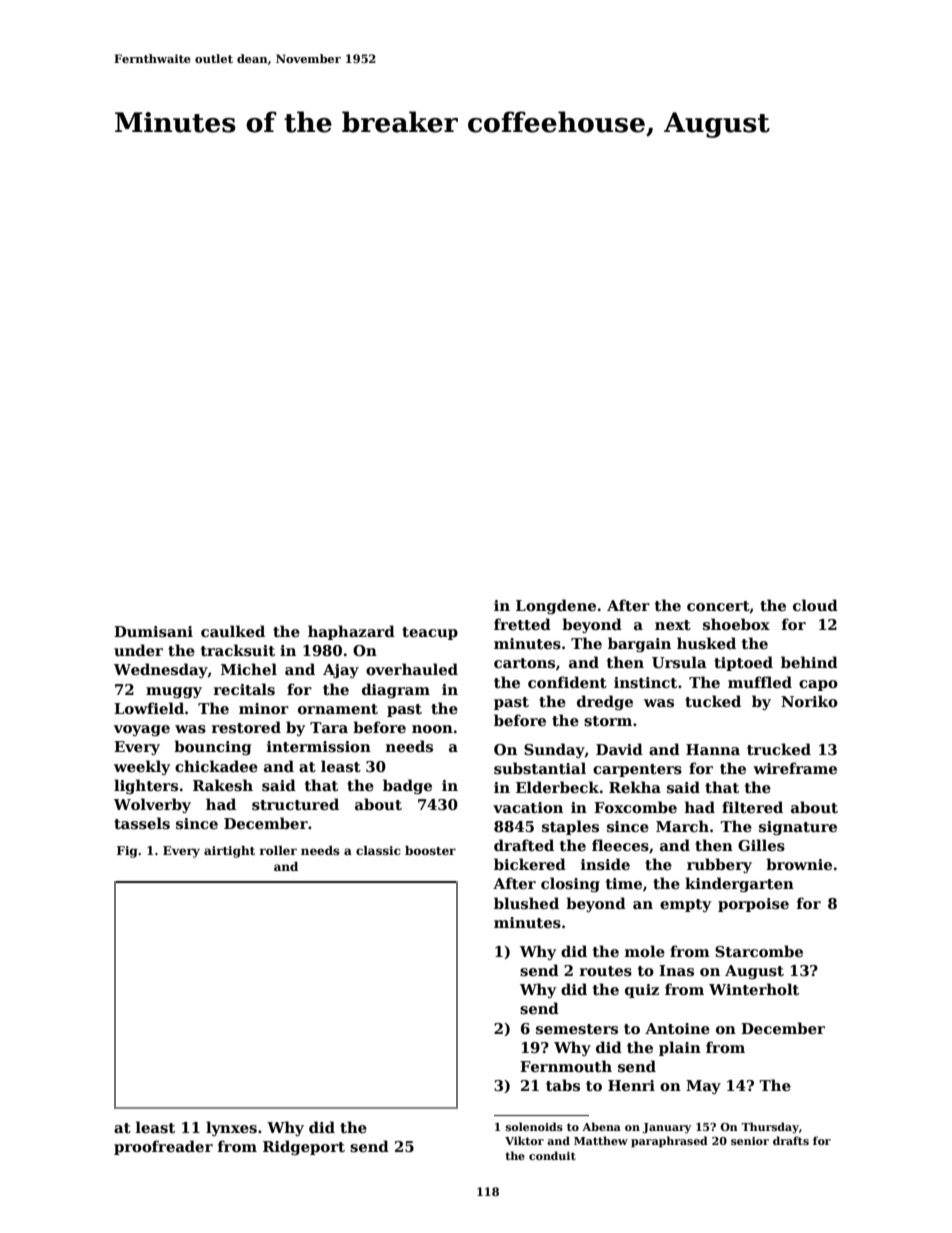  What do you see at coordinates (673, 625) in the page?
I see `next` at bounding box center [673, 625].
